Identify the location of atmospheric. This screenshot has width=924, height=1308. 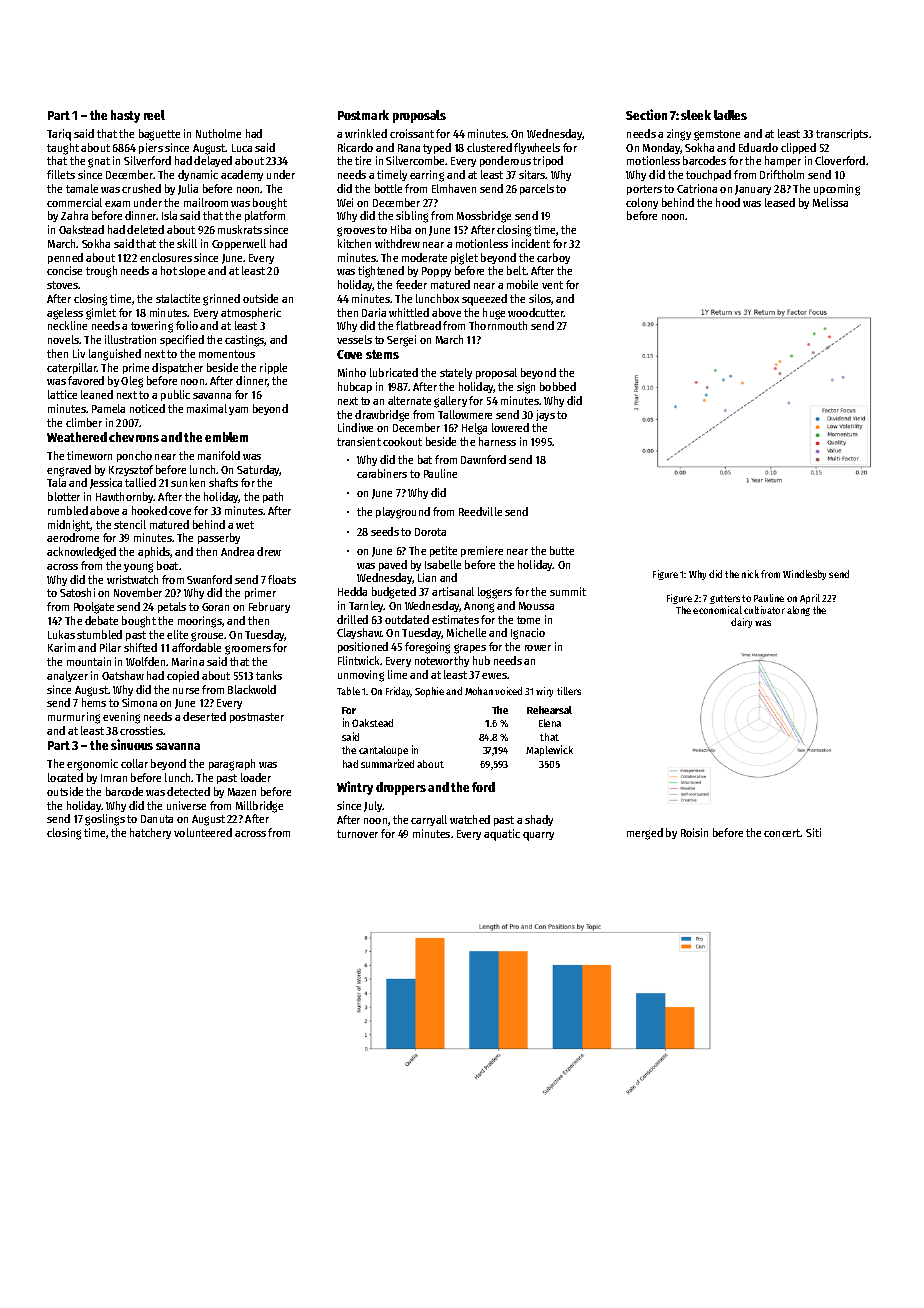
(251, 313).
